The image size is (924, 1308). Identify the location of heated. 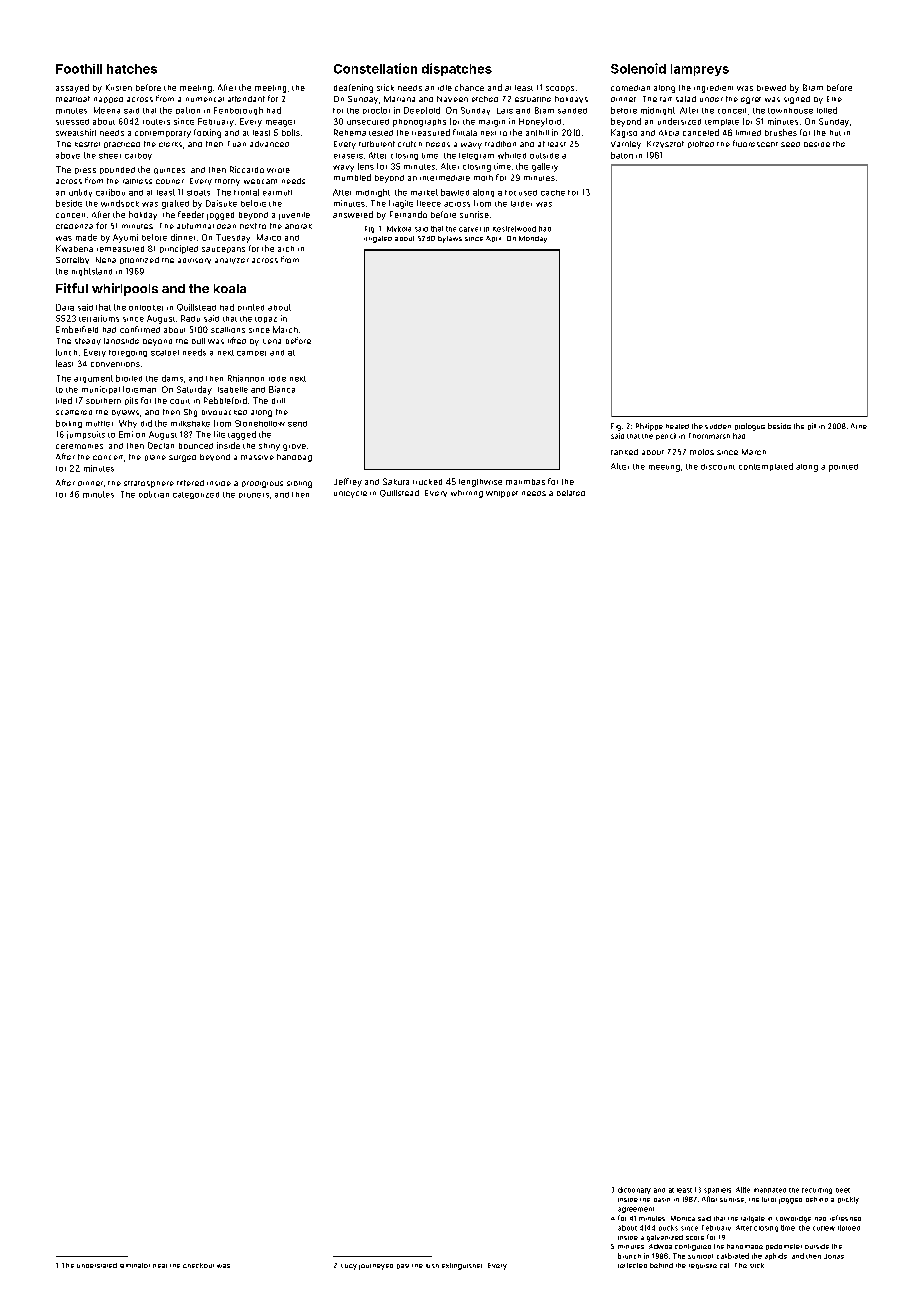
(677, 426).
